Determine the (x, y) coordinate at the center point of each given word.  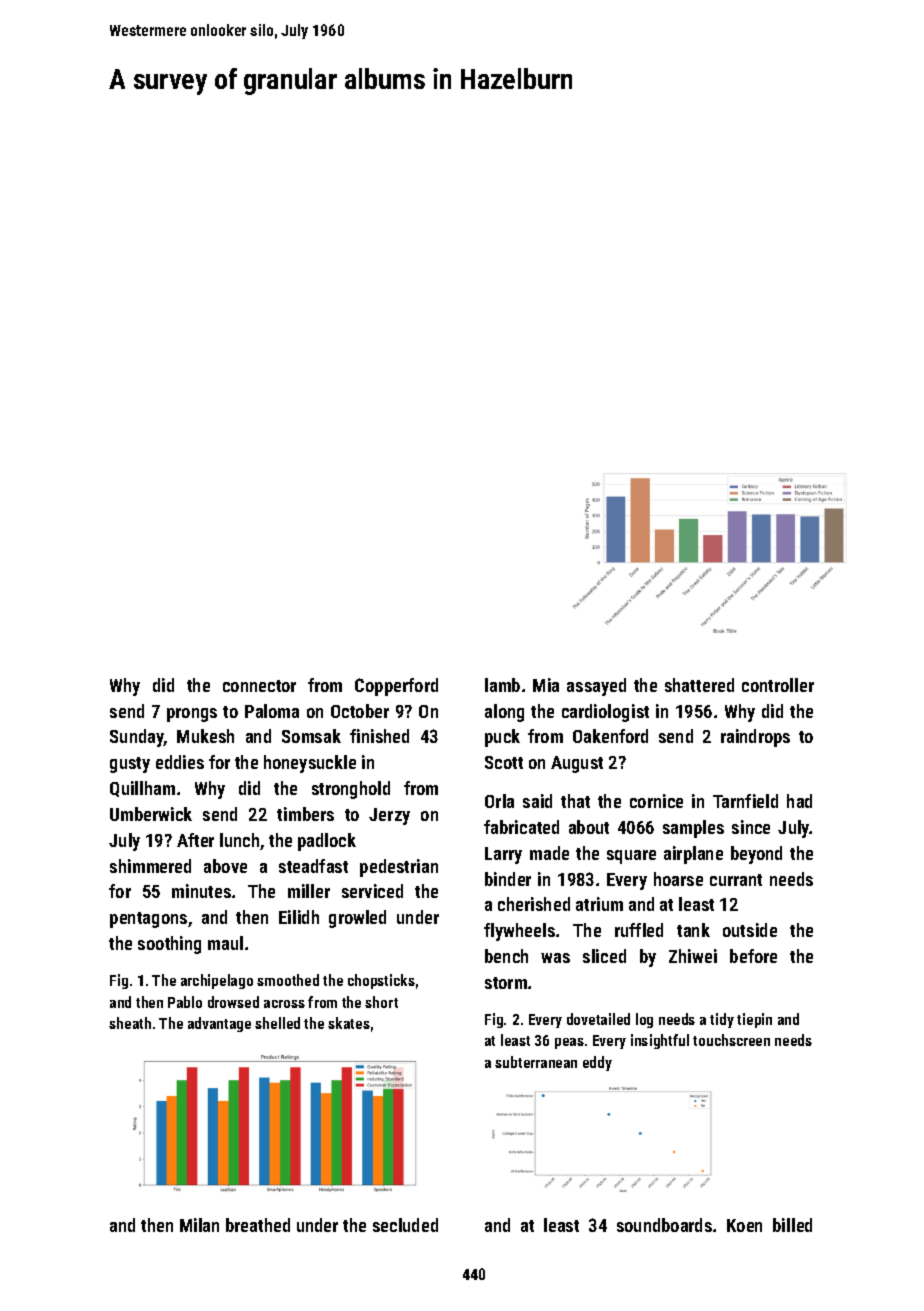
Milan (199, 1225)
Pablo (185, 1002)
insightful (660, 1041)
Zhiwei (693, 956)
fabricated (521, 827)
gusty (130, 765)
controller (778, 685)
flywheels (519, 932)
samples (693, 829)
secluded (405, 1225)
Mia (546, 685)
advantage (219, 1024)
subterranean (536, 1062)
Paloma (272, 711)
